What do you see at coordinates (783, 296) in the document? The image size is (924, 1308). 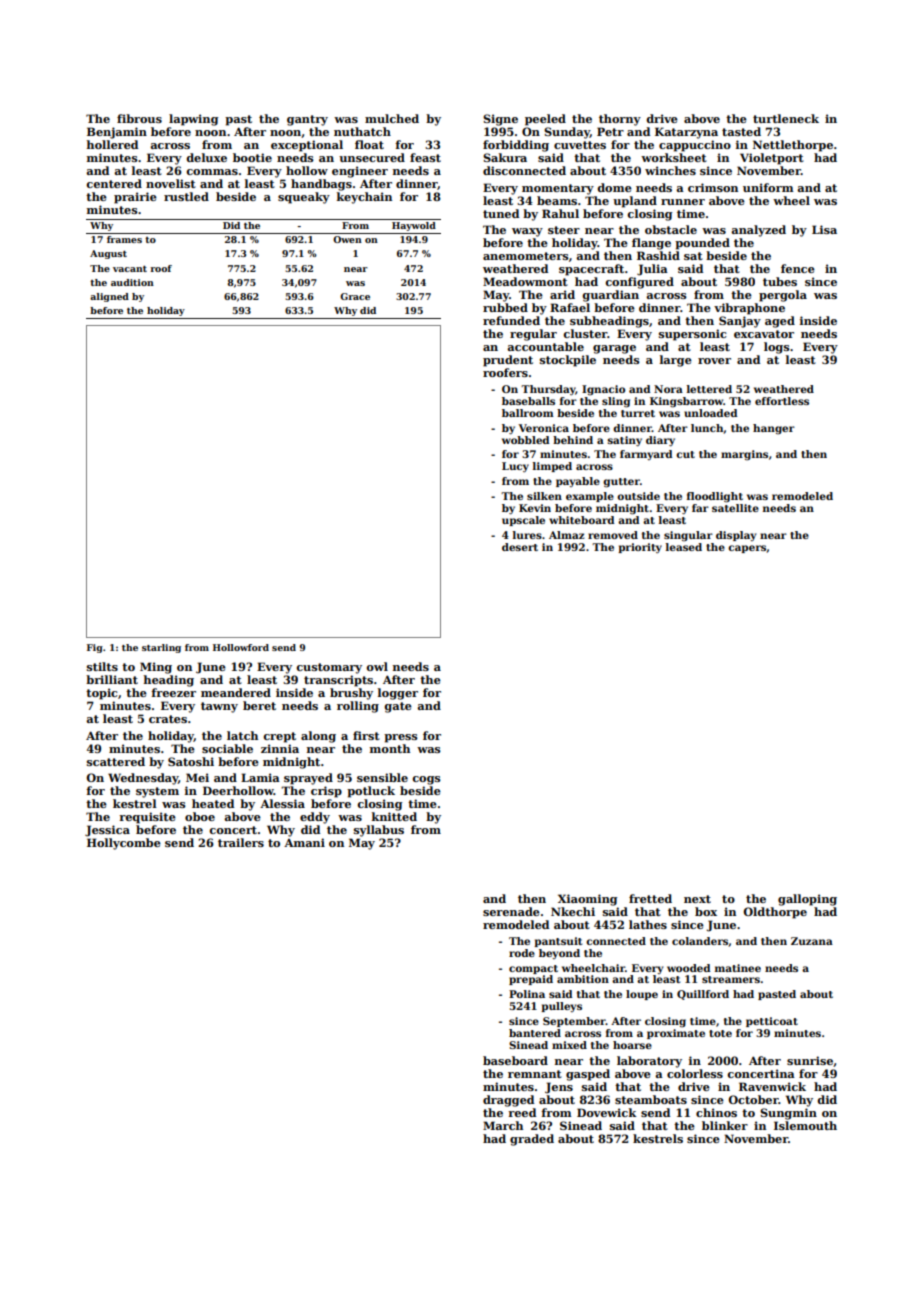 I see `pergola` at bounding box center [783, 296].
